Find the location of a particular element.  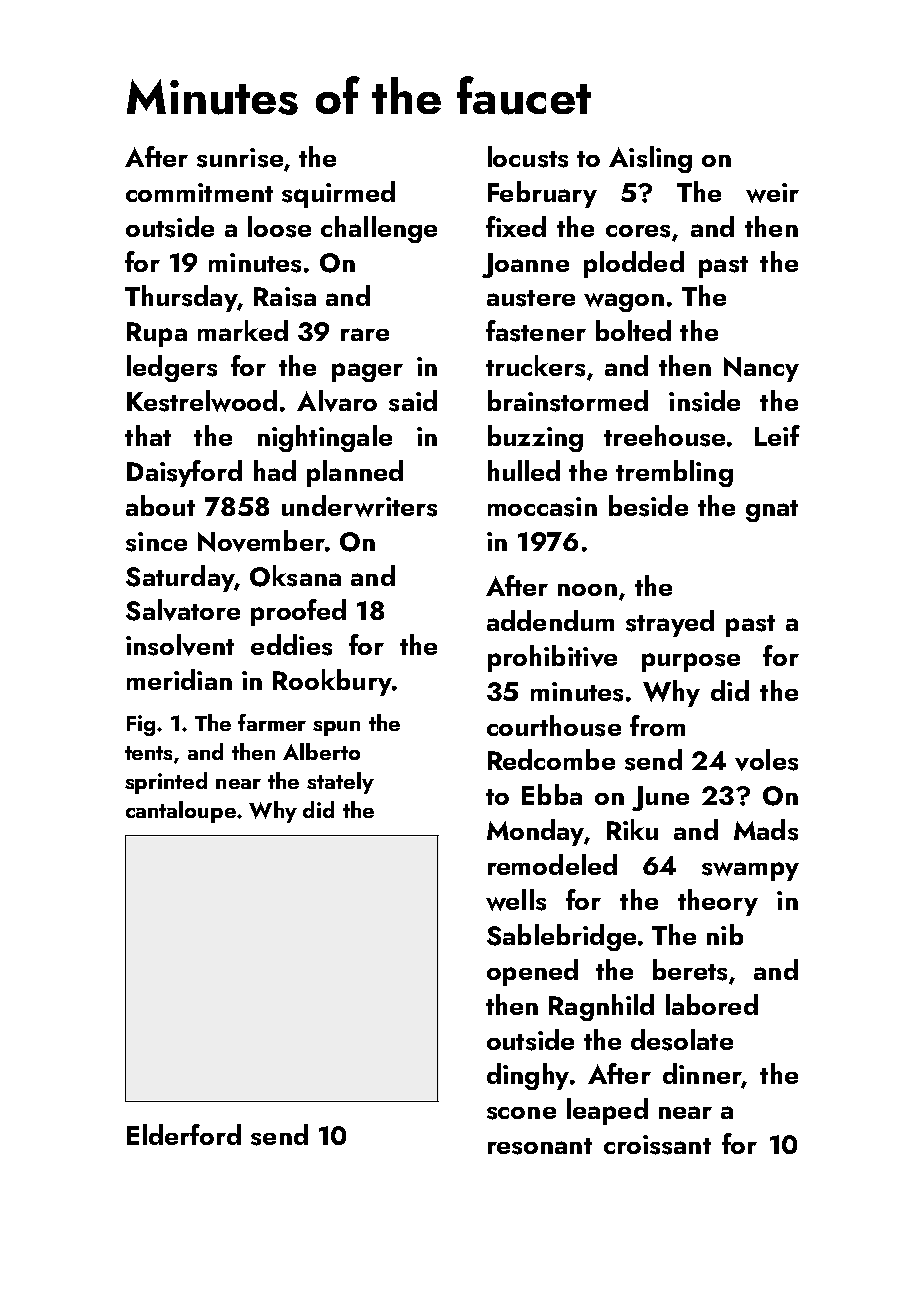

stately is located at coordinates (340, 783).
